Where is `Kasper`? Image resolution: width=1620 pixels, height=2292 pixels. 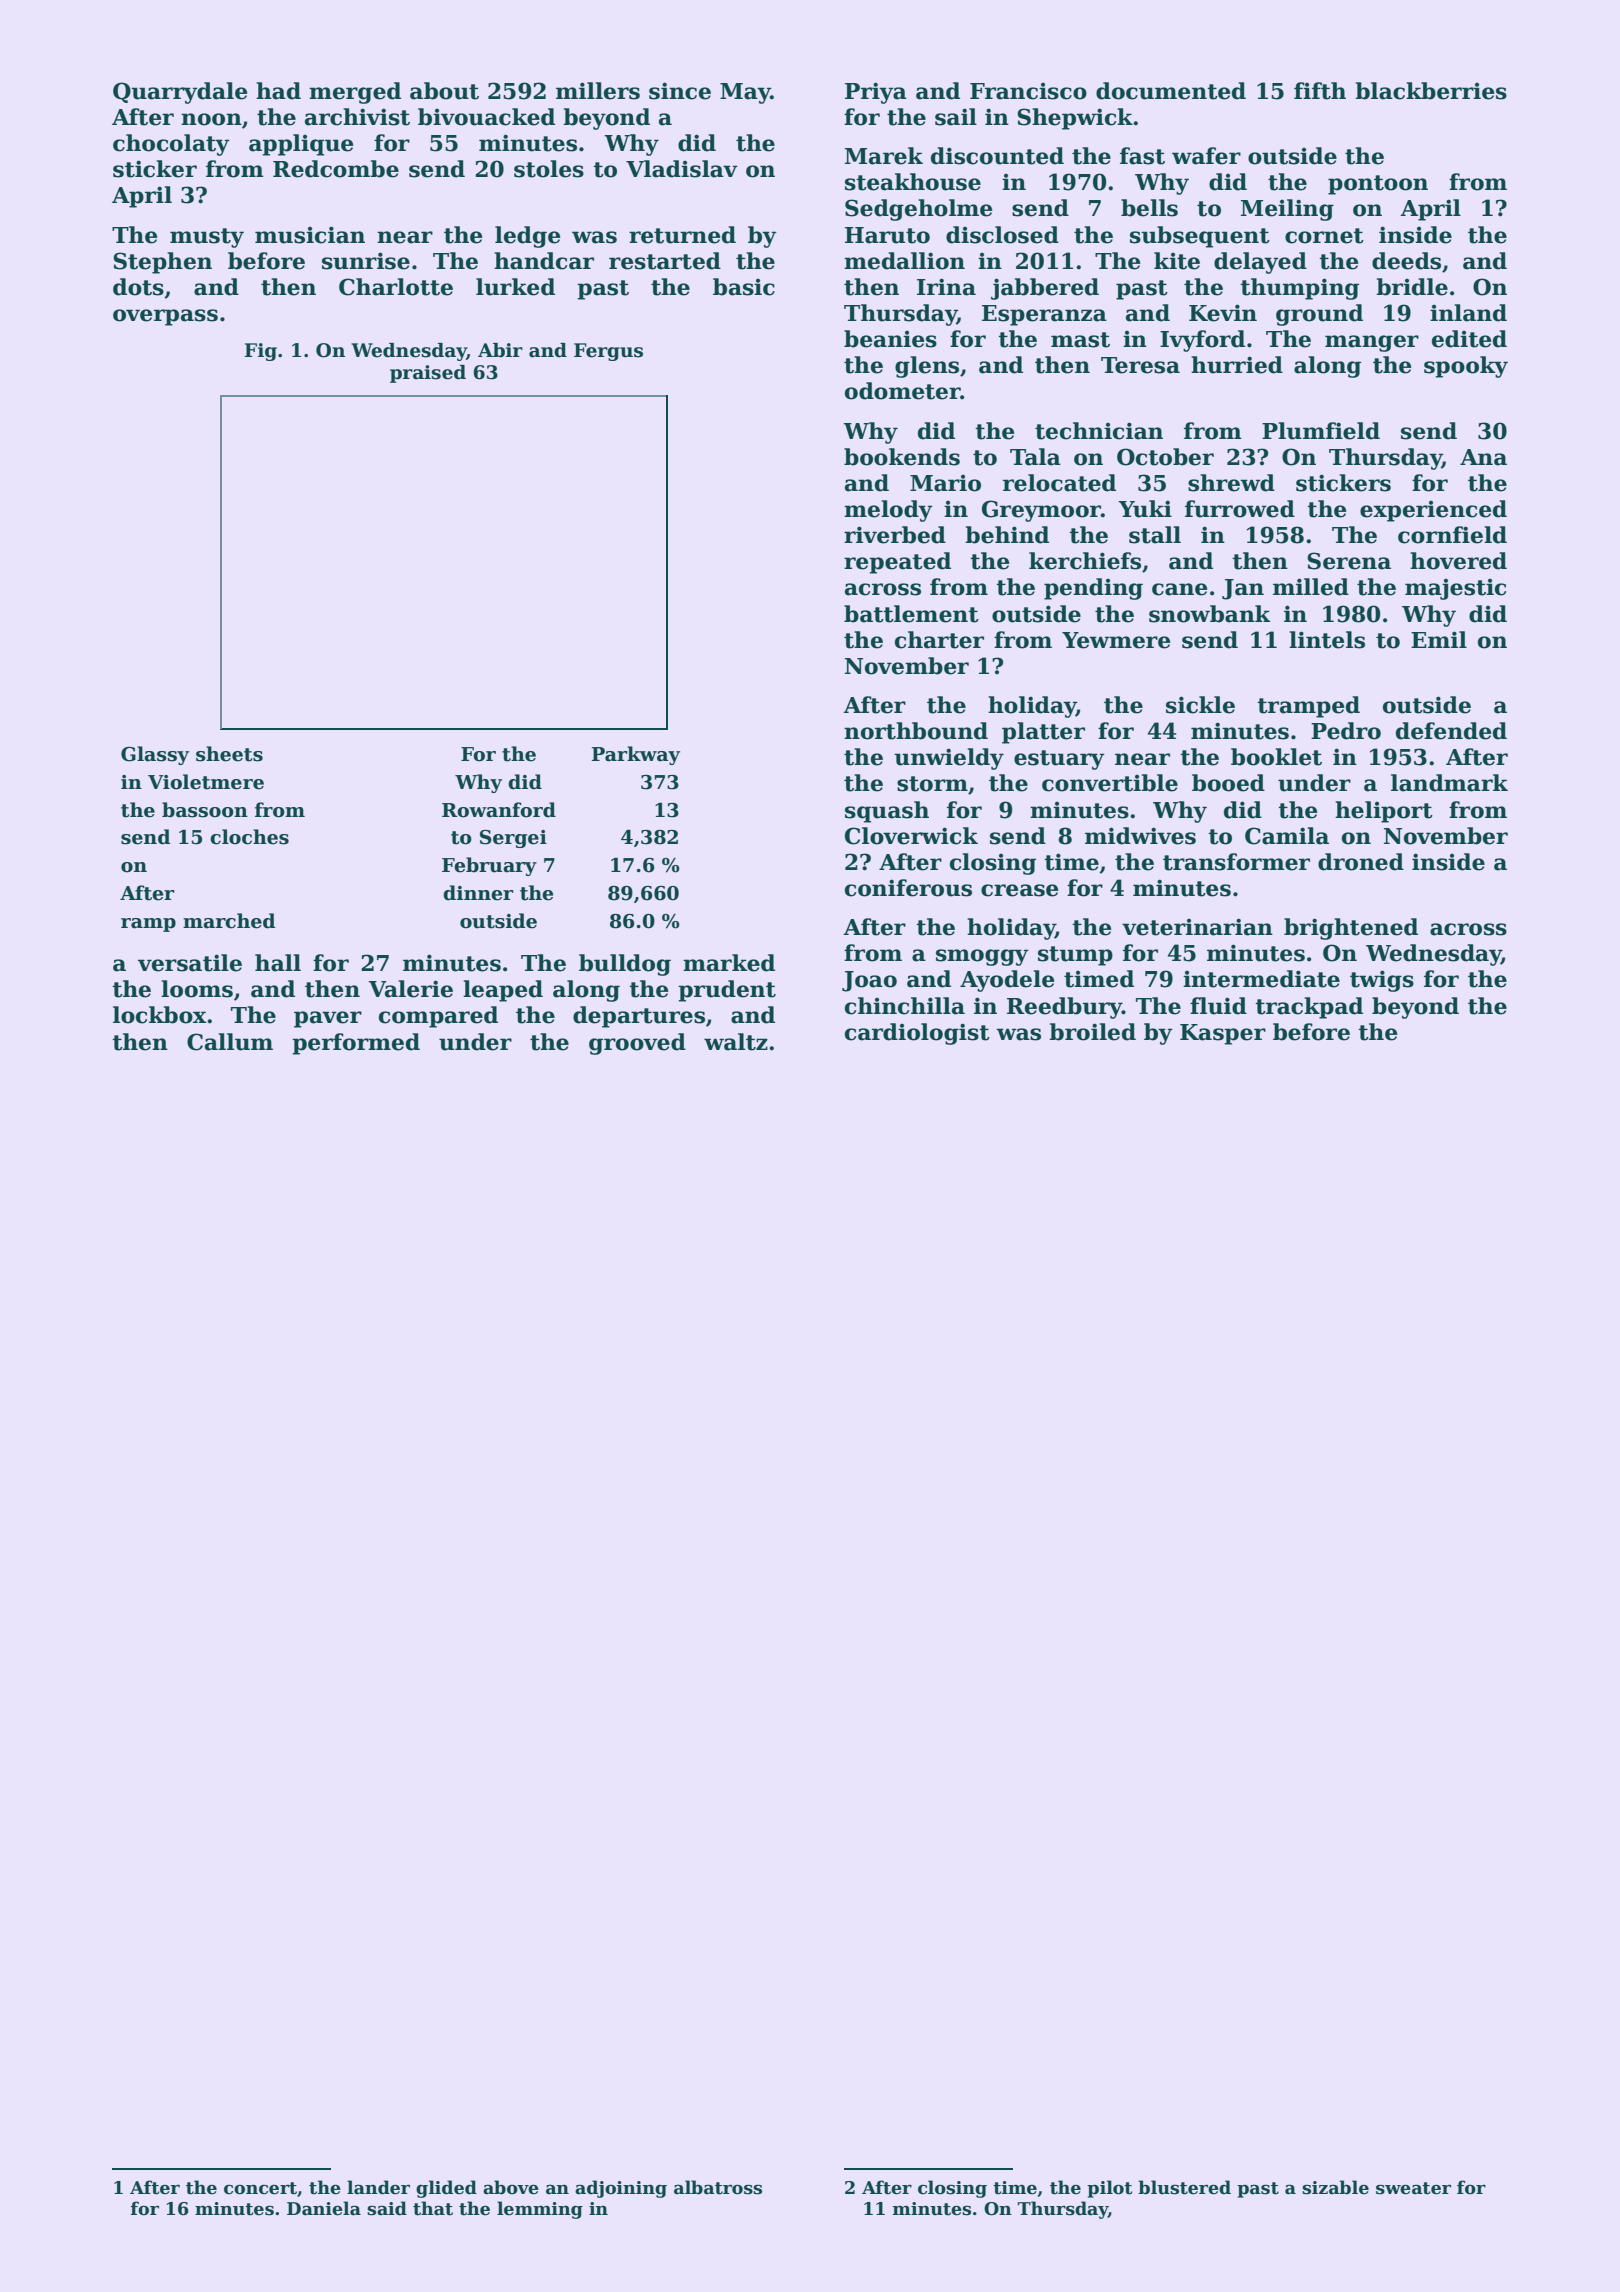 Kasper is located at coordinates (1223, 1034).
